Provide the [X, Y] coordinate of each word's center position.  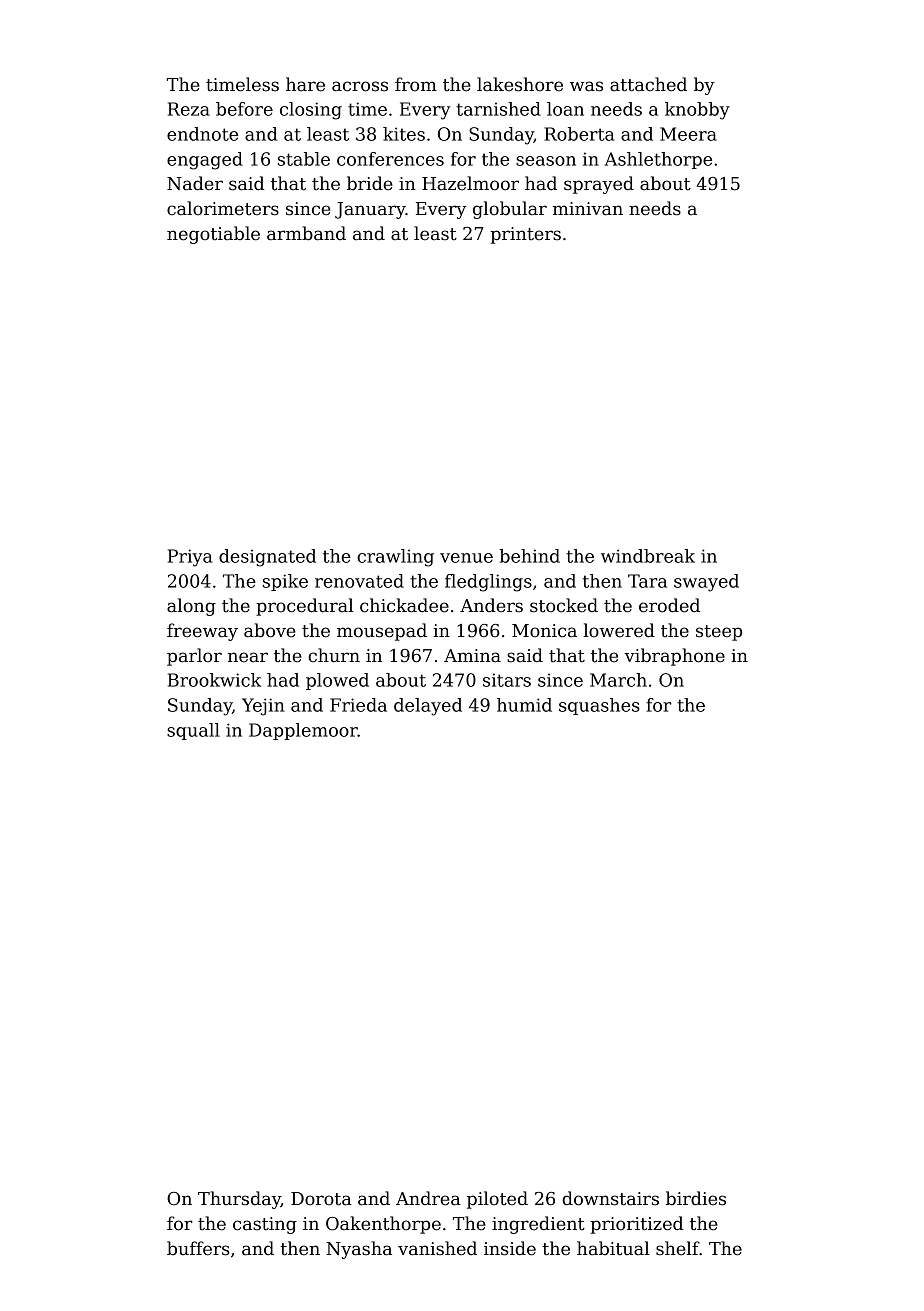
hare [305, 84]
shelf [678, 1248]
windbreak [648, 556]
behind [529, 556]
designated [267, 558]
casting [265, 1225]
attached [648, 84]
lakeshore [520, 84]
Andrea [428, 1198]
